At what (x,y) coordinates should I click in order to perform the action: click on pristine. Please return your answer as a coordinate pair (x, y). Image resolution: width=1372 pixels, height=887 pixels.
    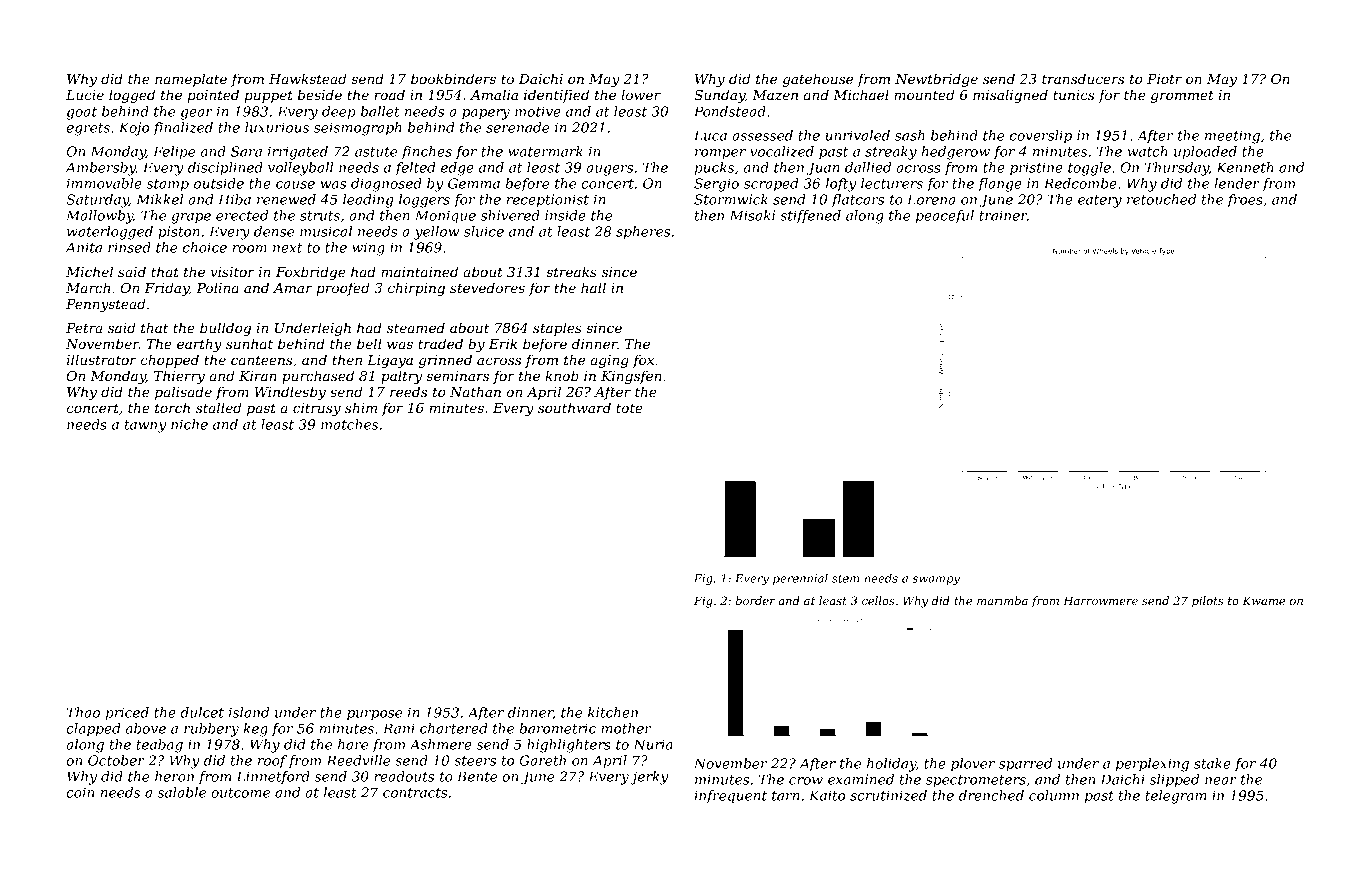
    Looking at the image, I should click on (1036, 169).
